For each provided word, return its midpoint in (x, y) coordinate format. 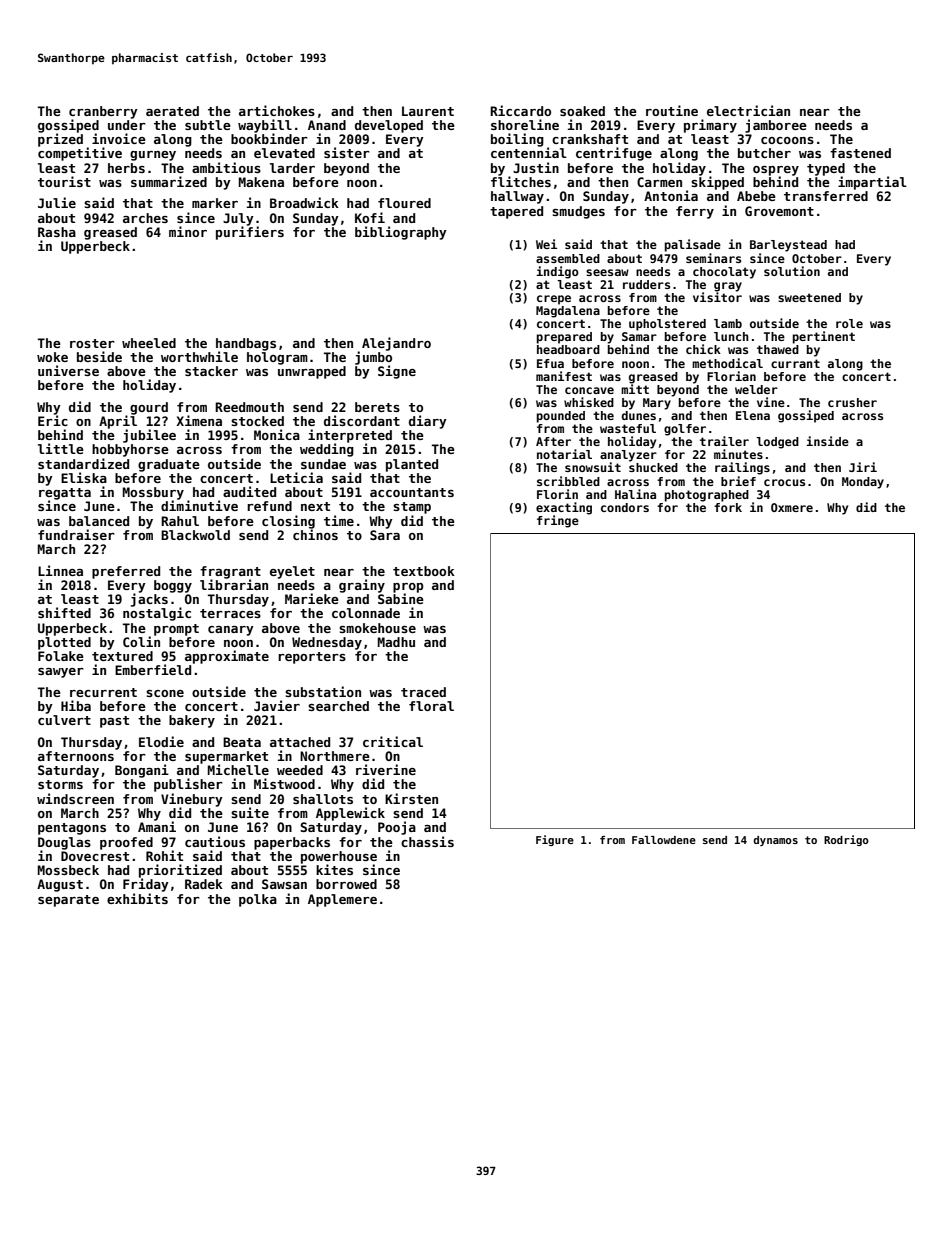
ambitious (226, 167)
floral (431, 706)
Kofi (370, 217)
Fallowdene (664, 840)
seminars (713, 258)
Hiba (76, 705)
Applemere (342, 900)
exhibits (137, 898)
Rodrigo (846, 840)
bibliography (401, 233)
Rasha (57, 232)
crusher (852, 402)
